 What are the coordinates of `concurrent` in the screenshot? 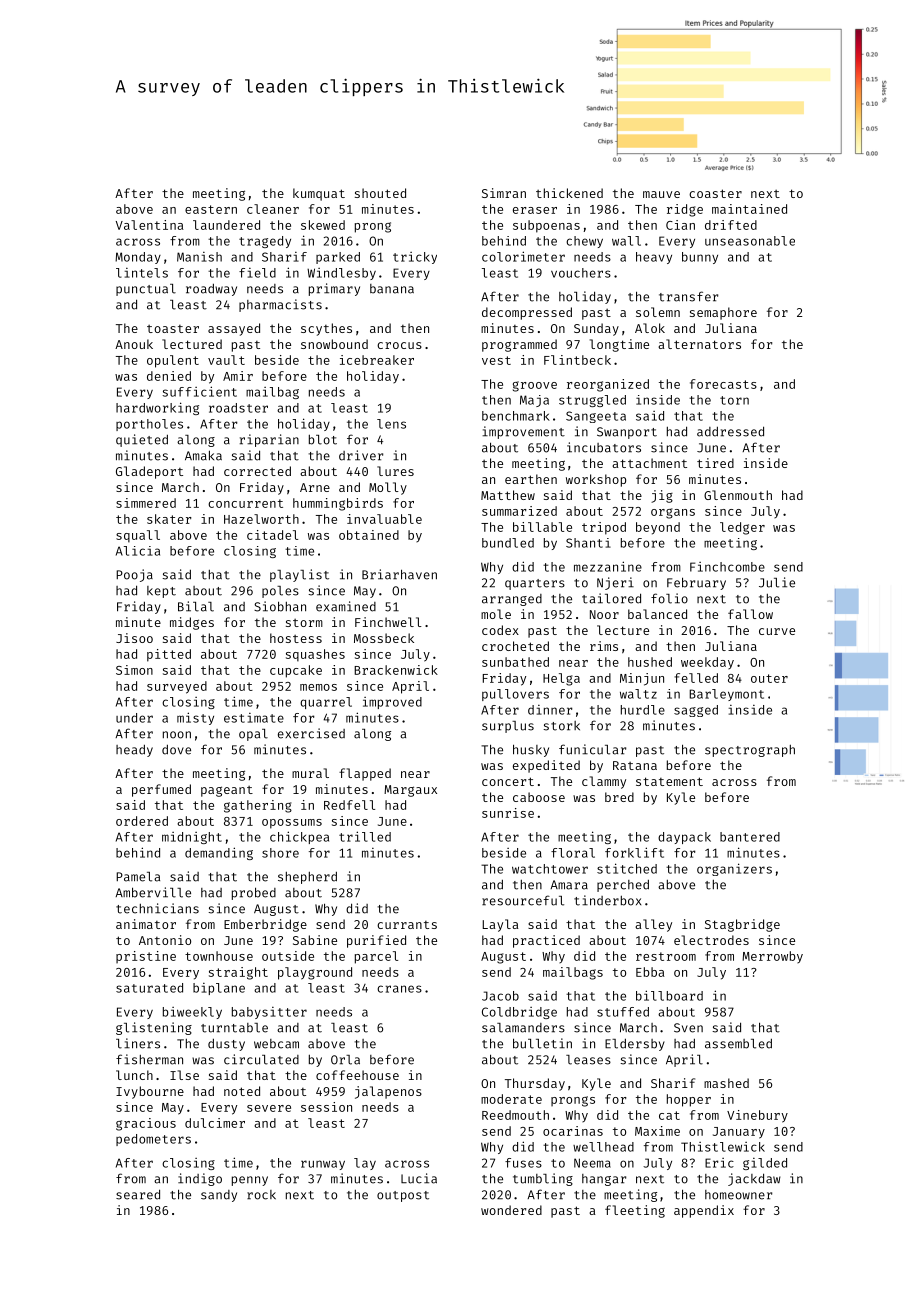 It's located at (245, 503).
